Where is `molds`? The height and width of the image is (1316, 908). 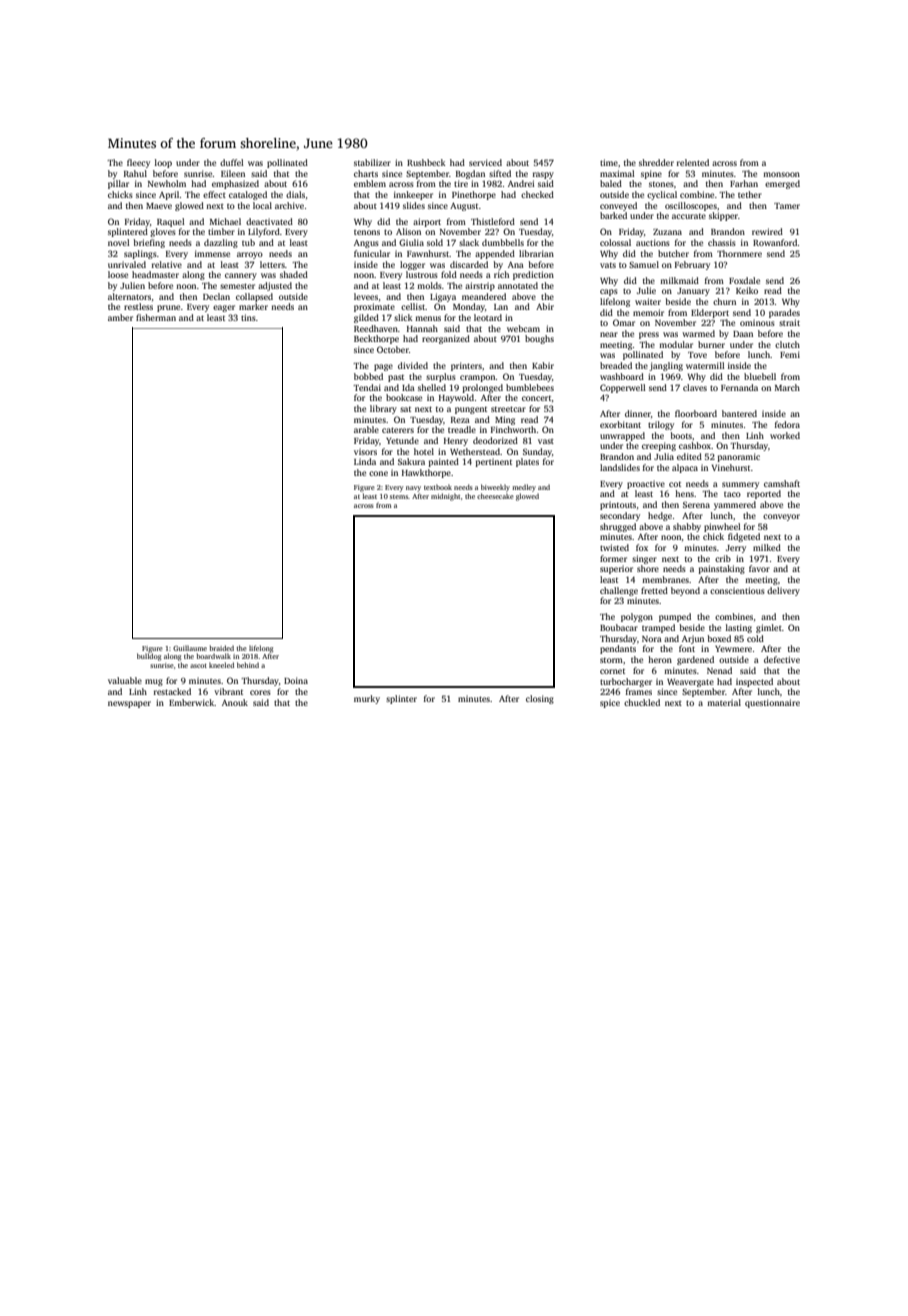
molds is located at coordinates (429, 285).
